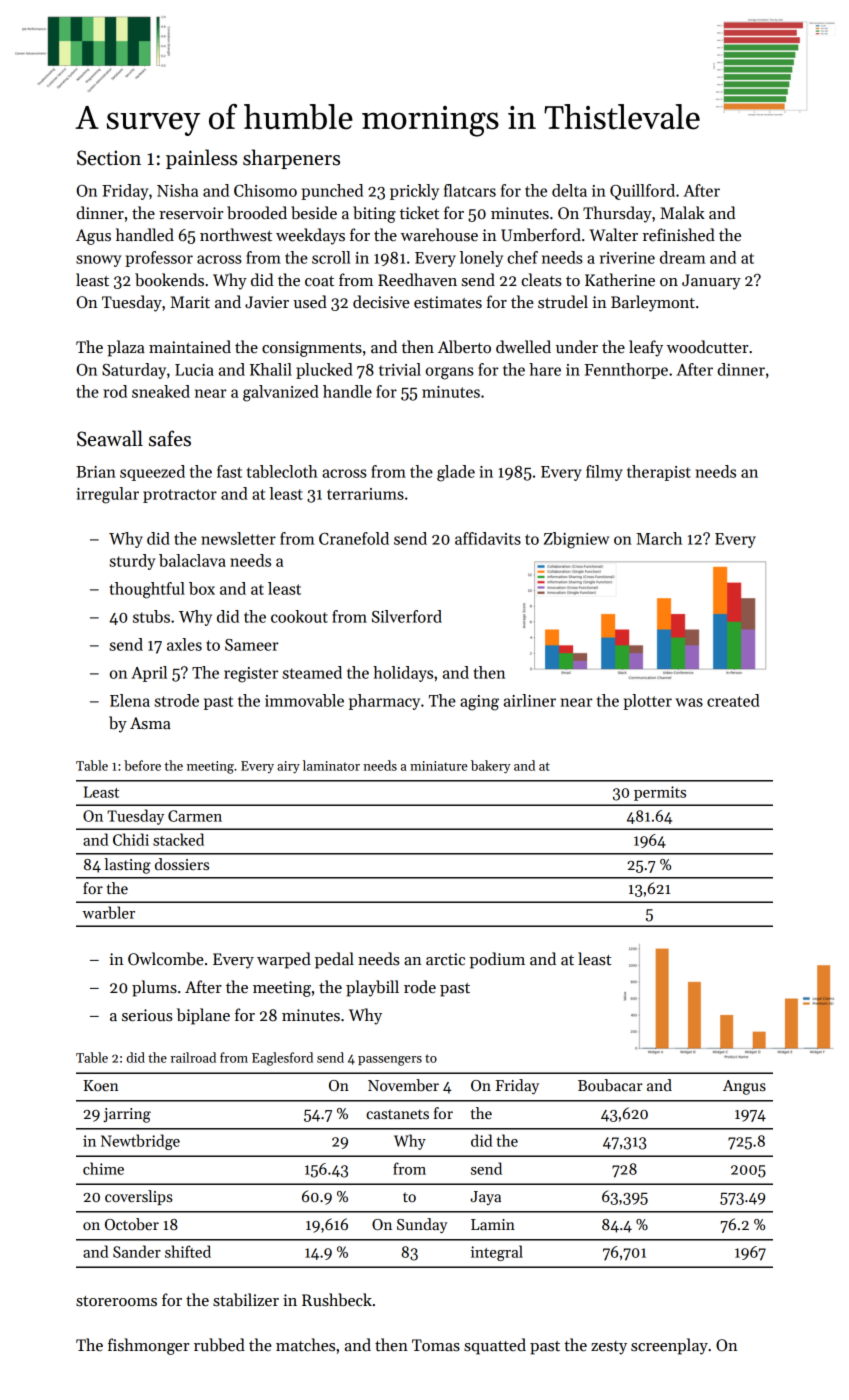 Image resolution: width=849 pixels, height=1400 pixels. Describe the element at coordinates (182, 864) in the page. I see `dossiers` at that location.
